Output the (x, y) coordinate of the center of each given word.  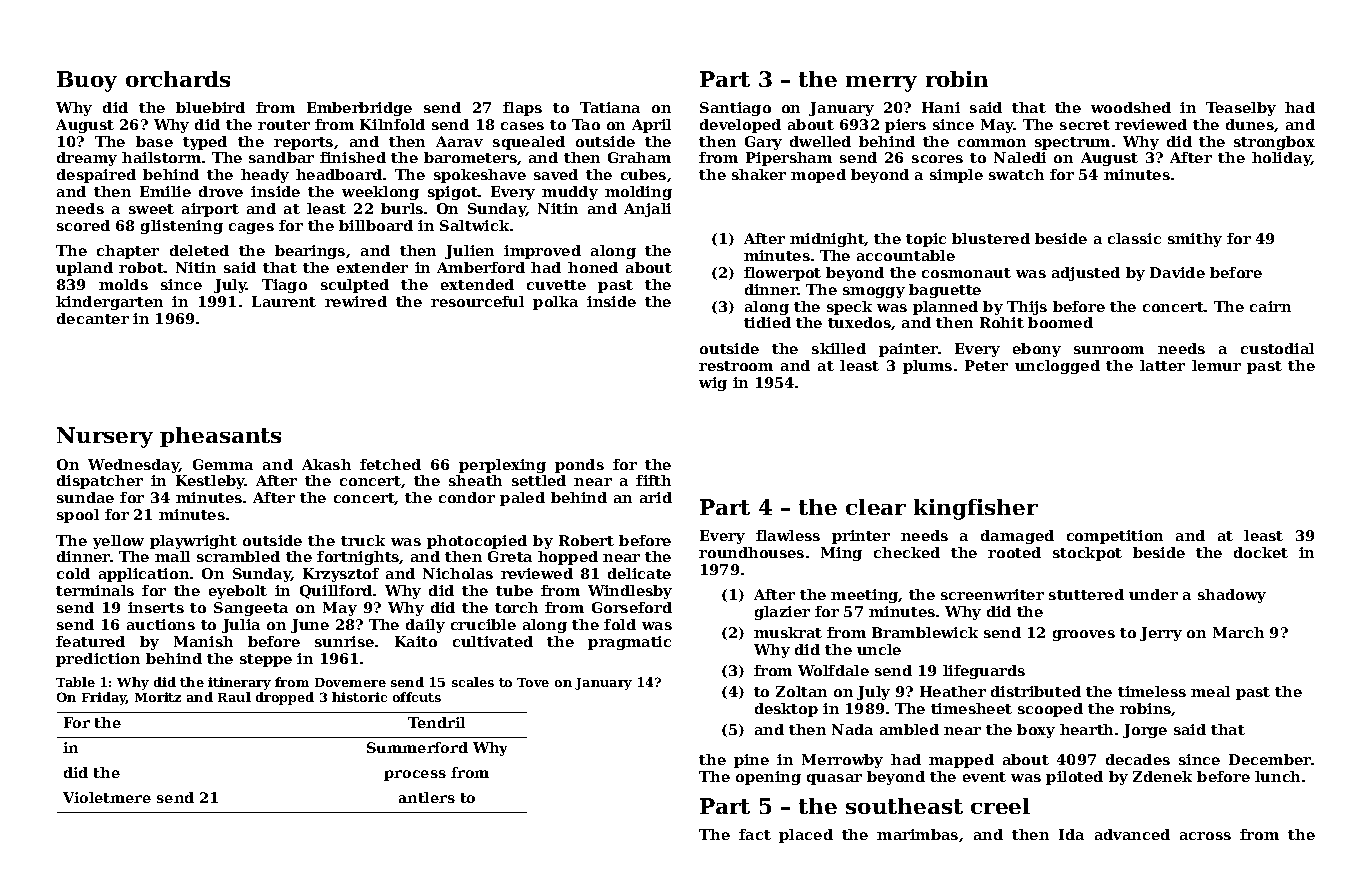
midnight (827, 240)
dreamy (87, 159)
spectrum (1072, 143)
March (1238, 632)
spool (78, 516)
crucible (483, 624)
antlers (427, 797)
